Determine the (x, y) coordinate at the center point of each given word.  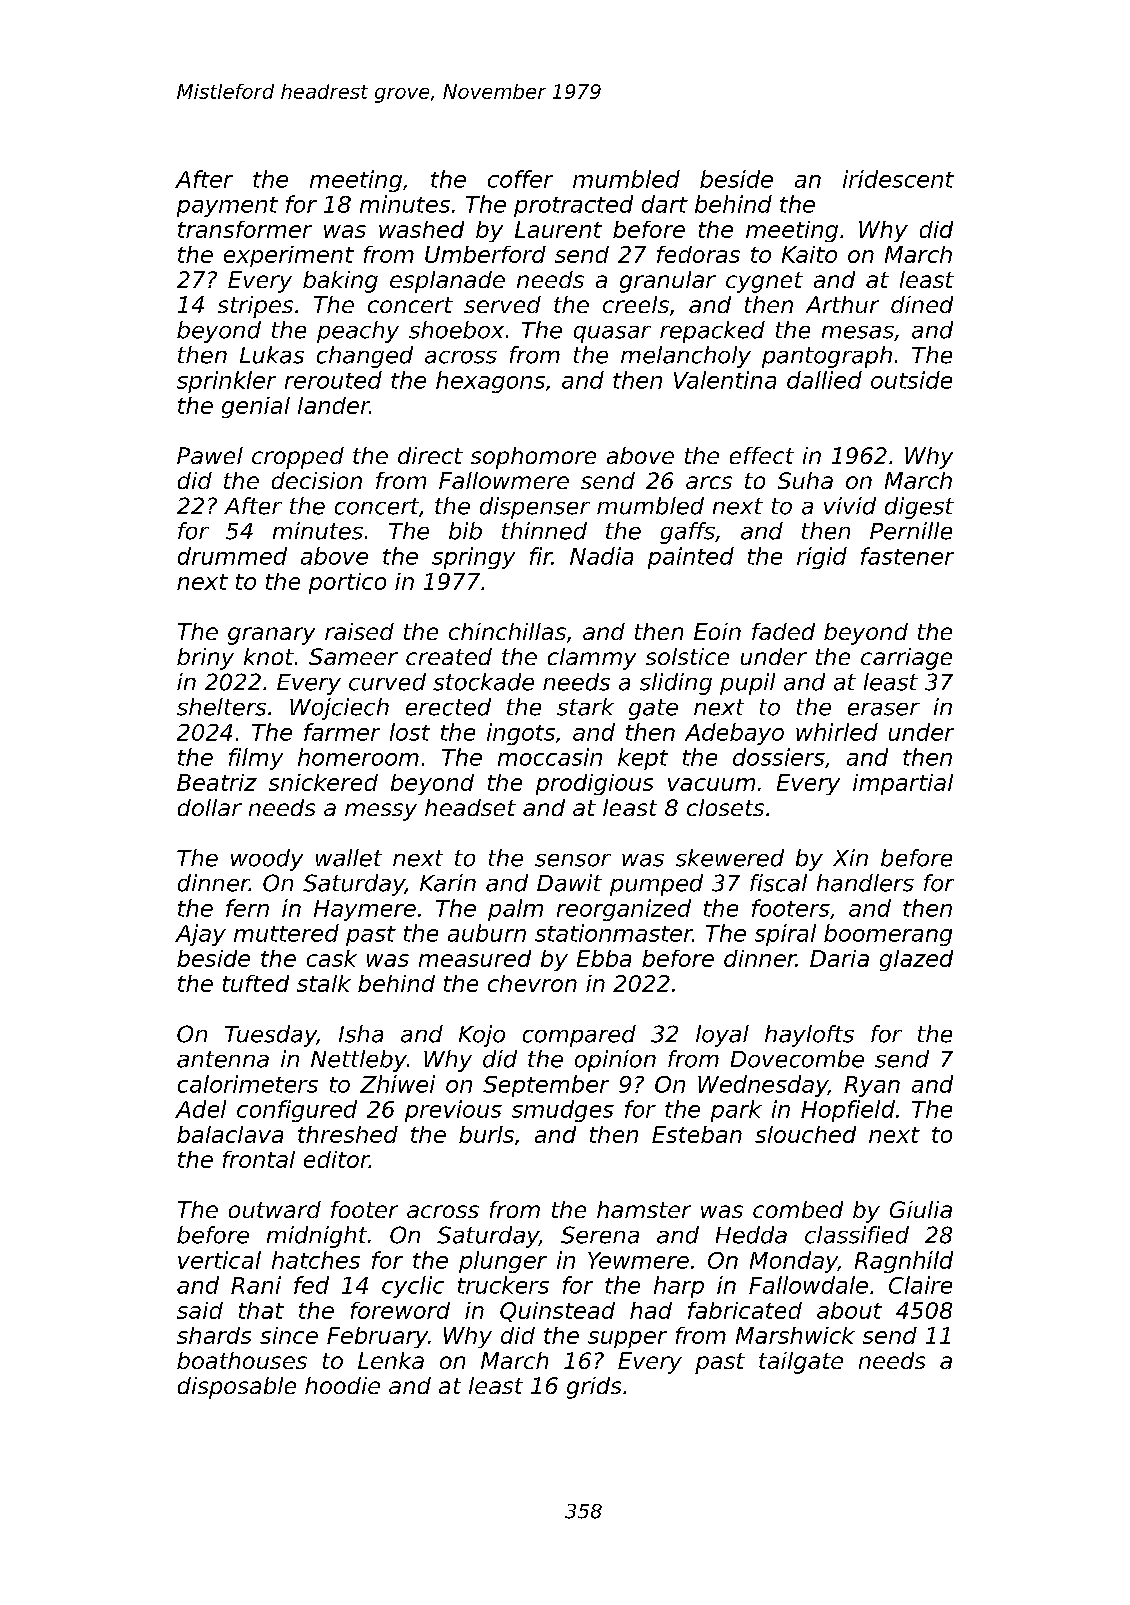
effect (762, 455)
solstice (687, 656)
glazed (916, 960)
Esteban (697, 1134)
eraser (884, 709)
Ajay (200, 935)
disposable (237, 1388)
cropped (298, 458)
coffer (520, 179)
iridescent (898, 179)
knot (269, 656)
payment (227, 207)
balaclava (230, 1134)
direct (430, 455)
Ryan (872, 1086)
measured (475, 958)
